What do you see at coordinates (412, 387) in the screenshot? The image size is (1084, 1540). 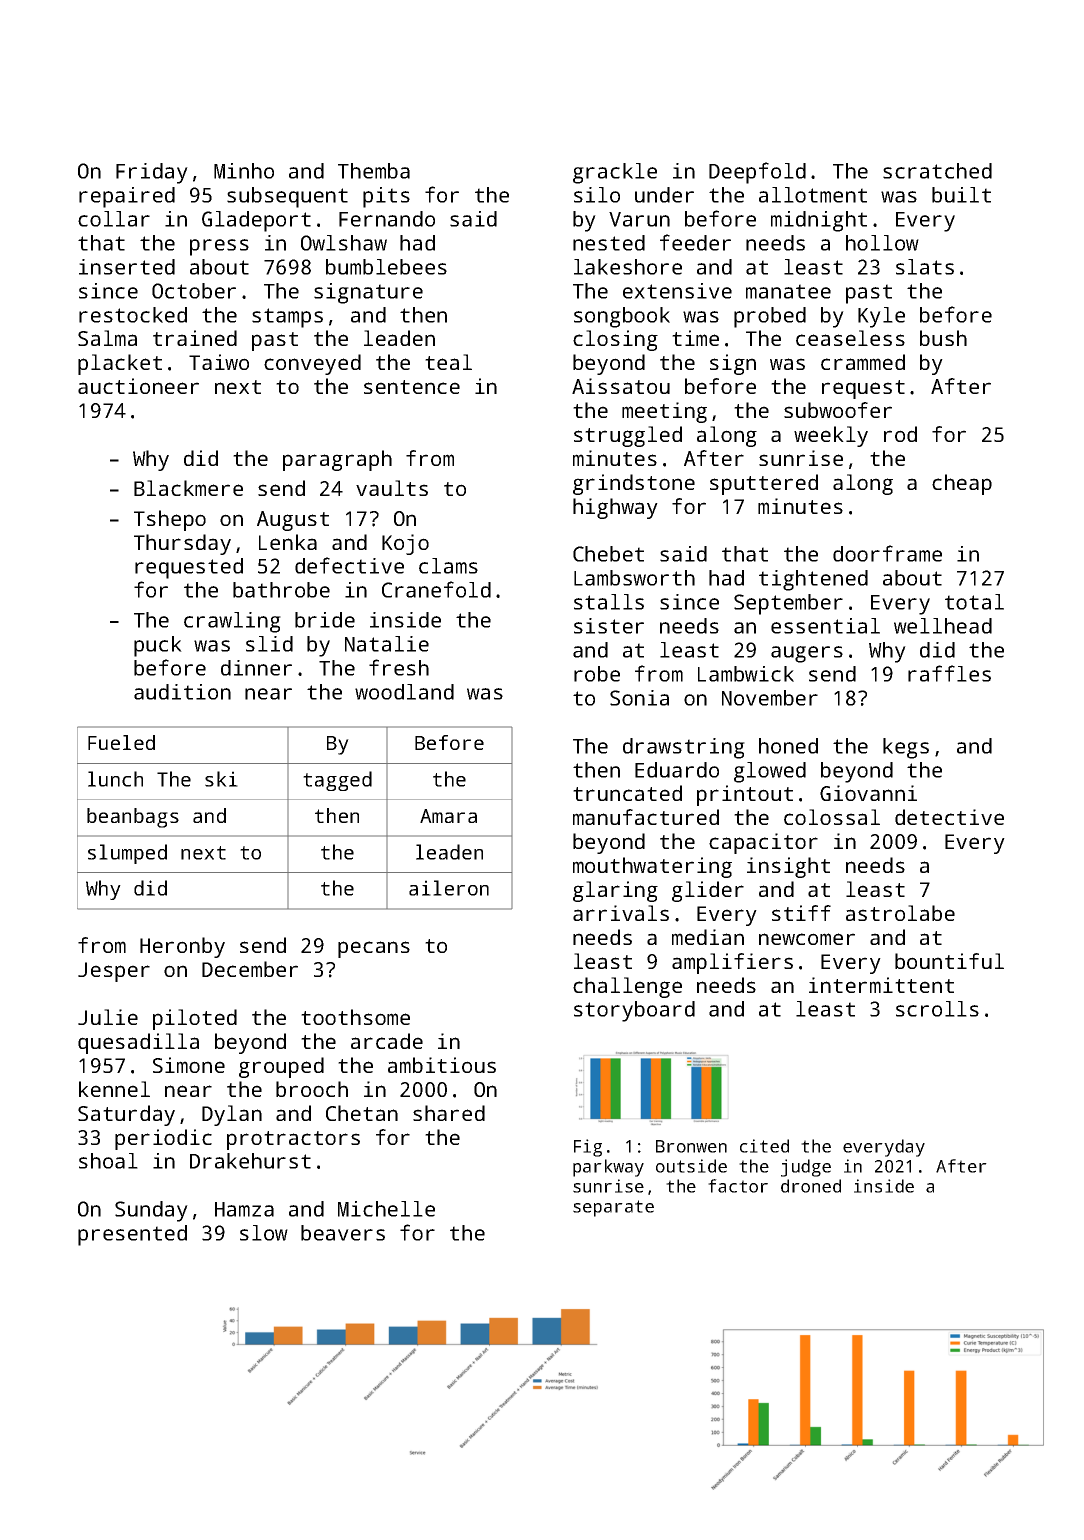 I see `sentence` at bounding box center [412, 387].
